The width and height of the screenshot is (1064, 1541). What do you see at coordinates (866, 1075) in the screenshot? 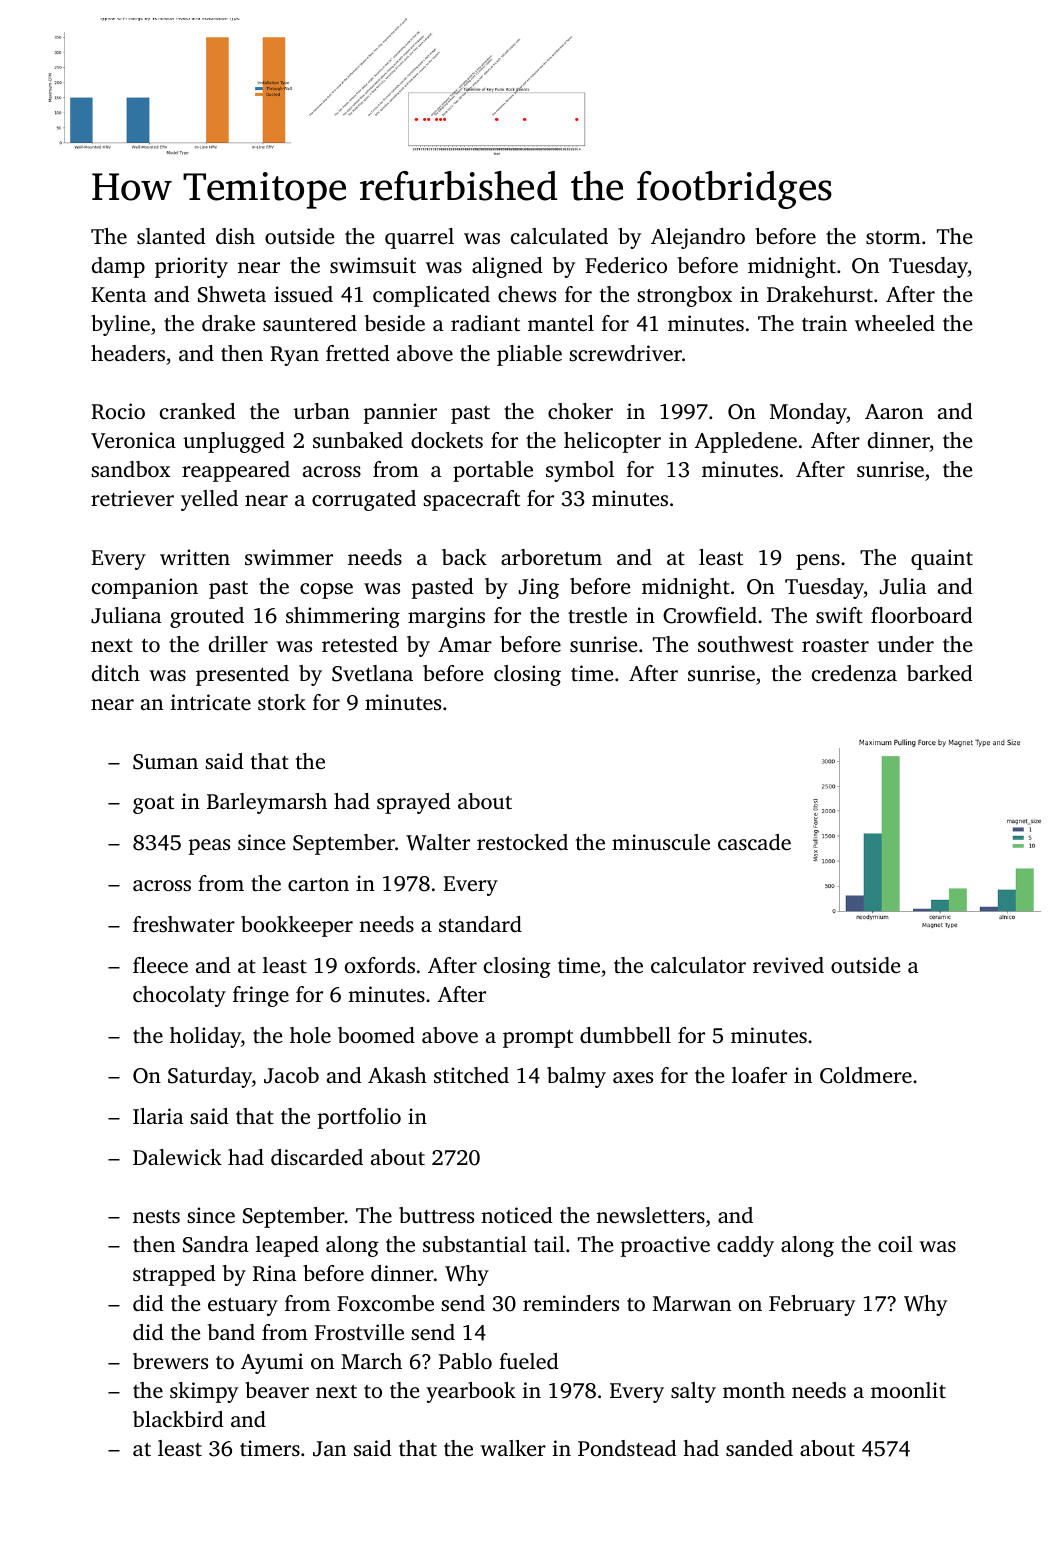
I see `Coldmere` at bounding box center [866, 1075].
